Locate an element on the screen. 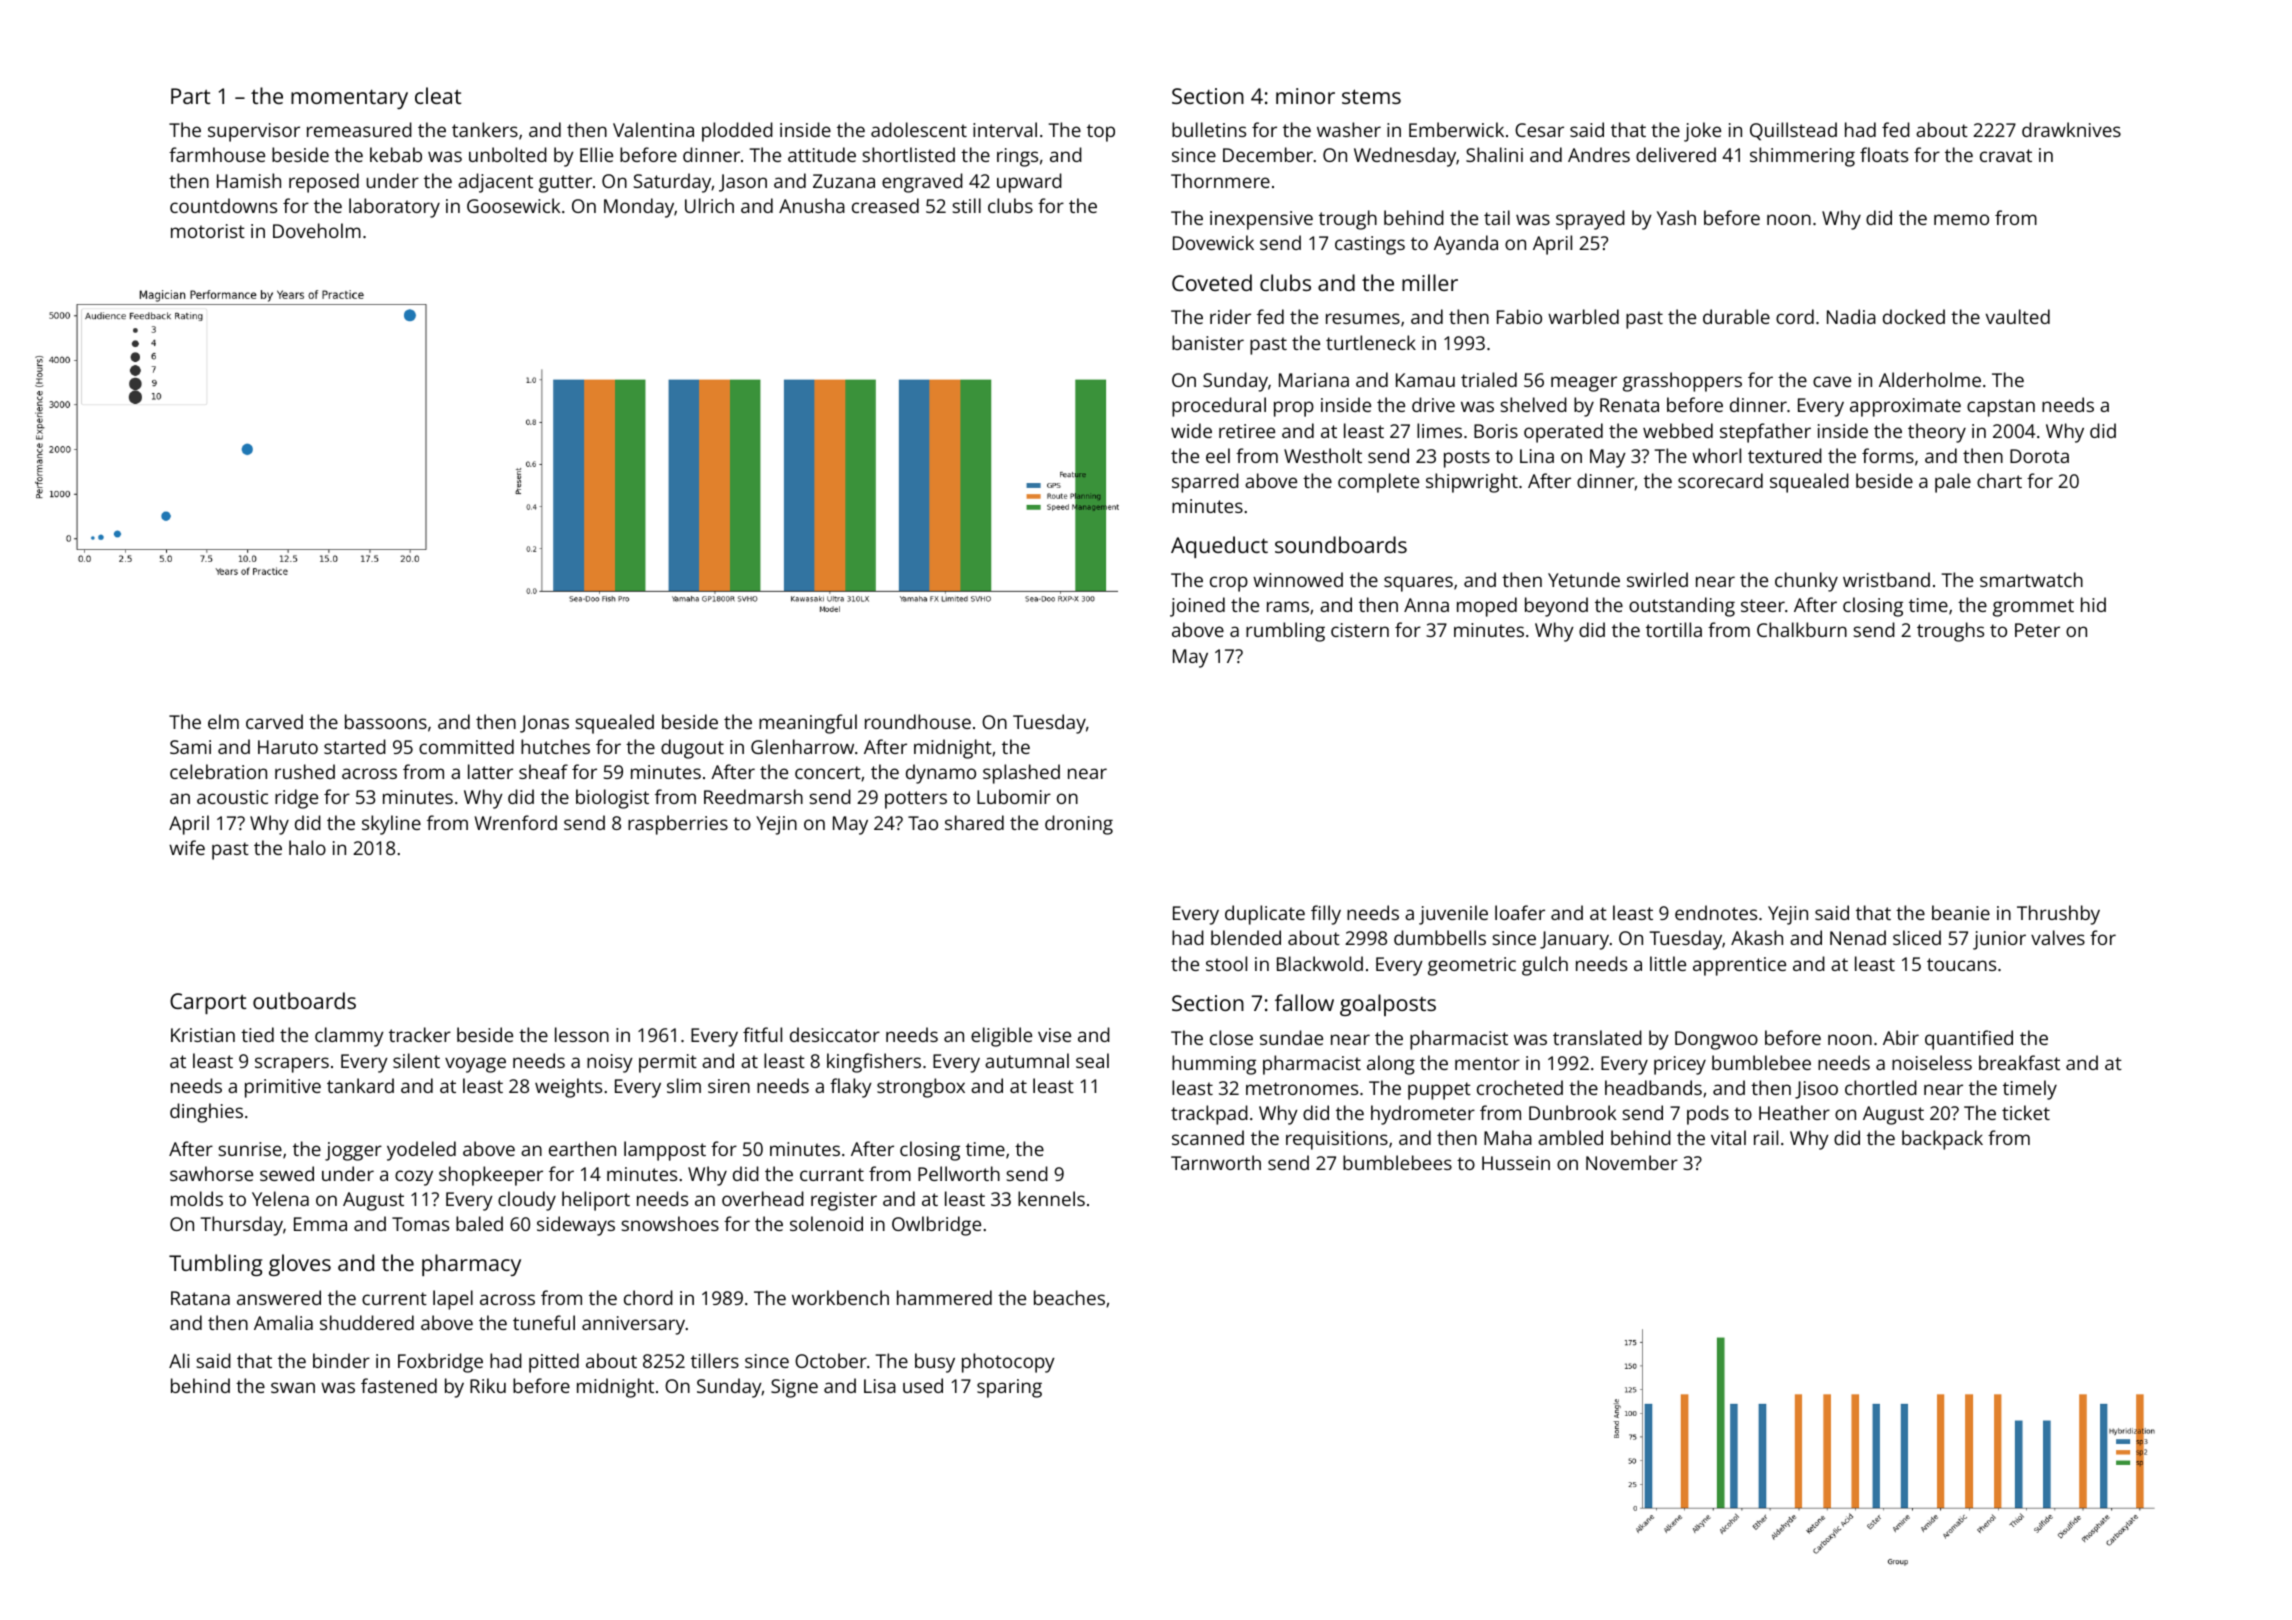  Amalia is located at coordinates (283, 1322).
